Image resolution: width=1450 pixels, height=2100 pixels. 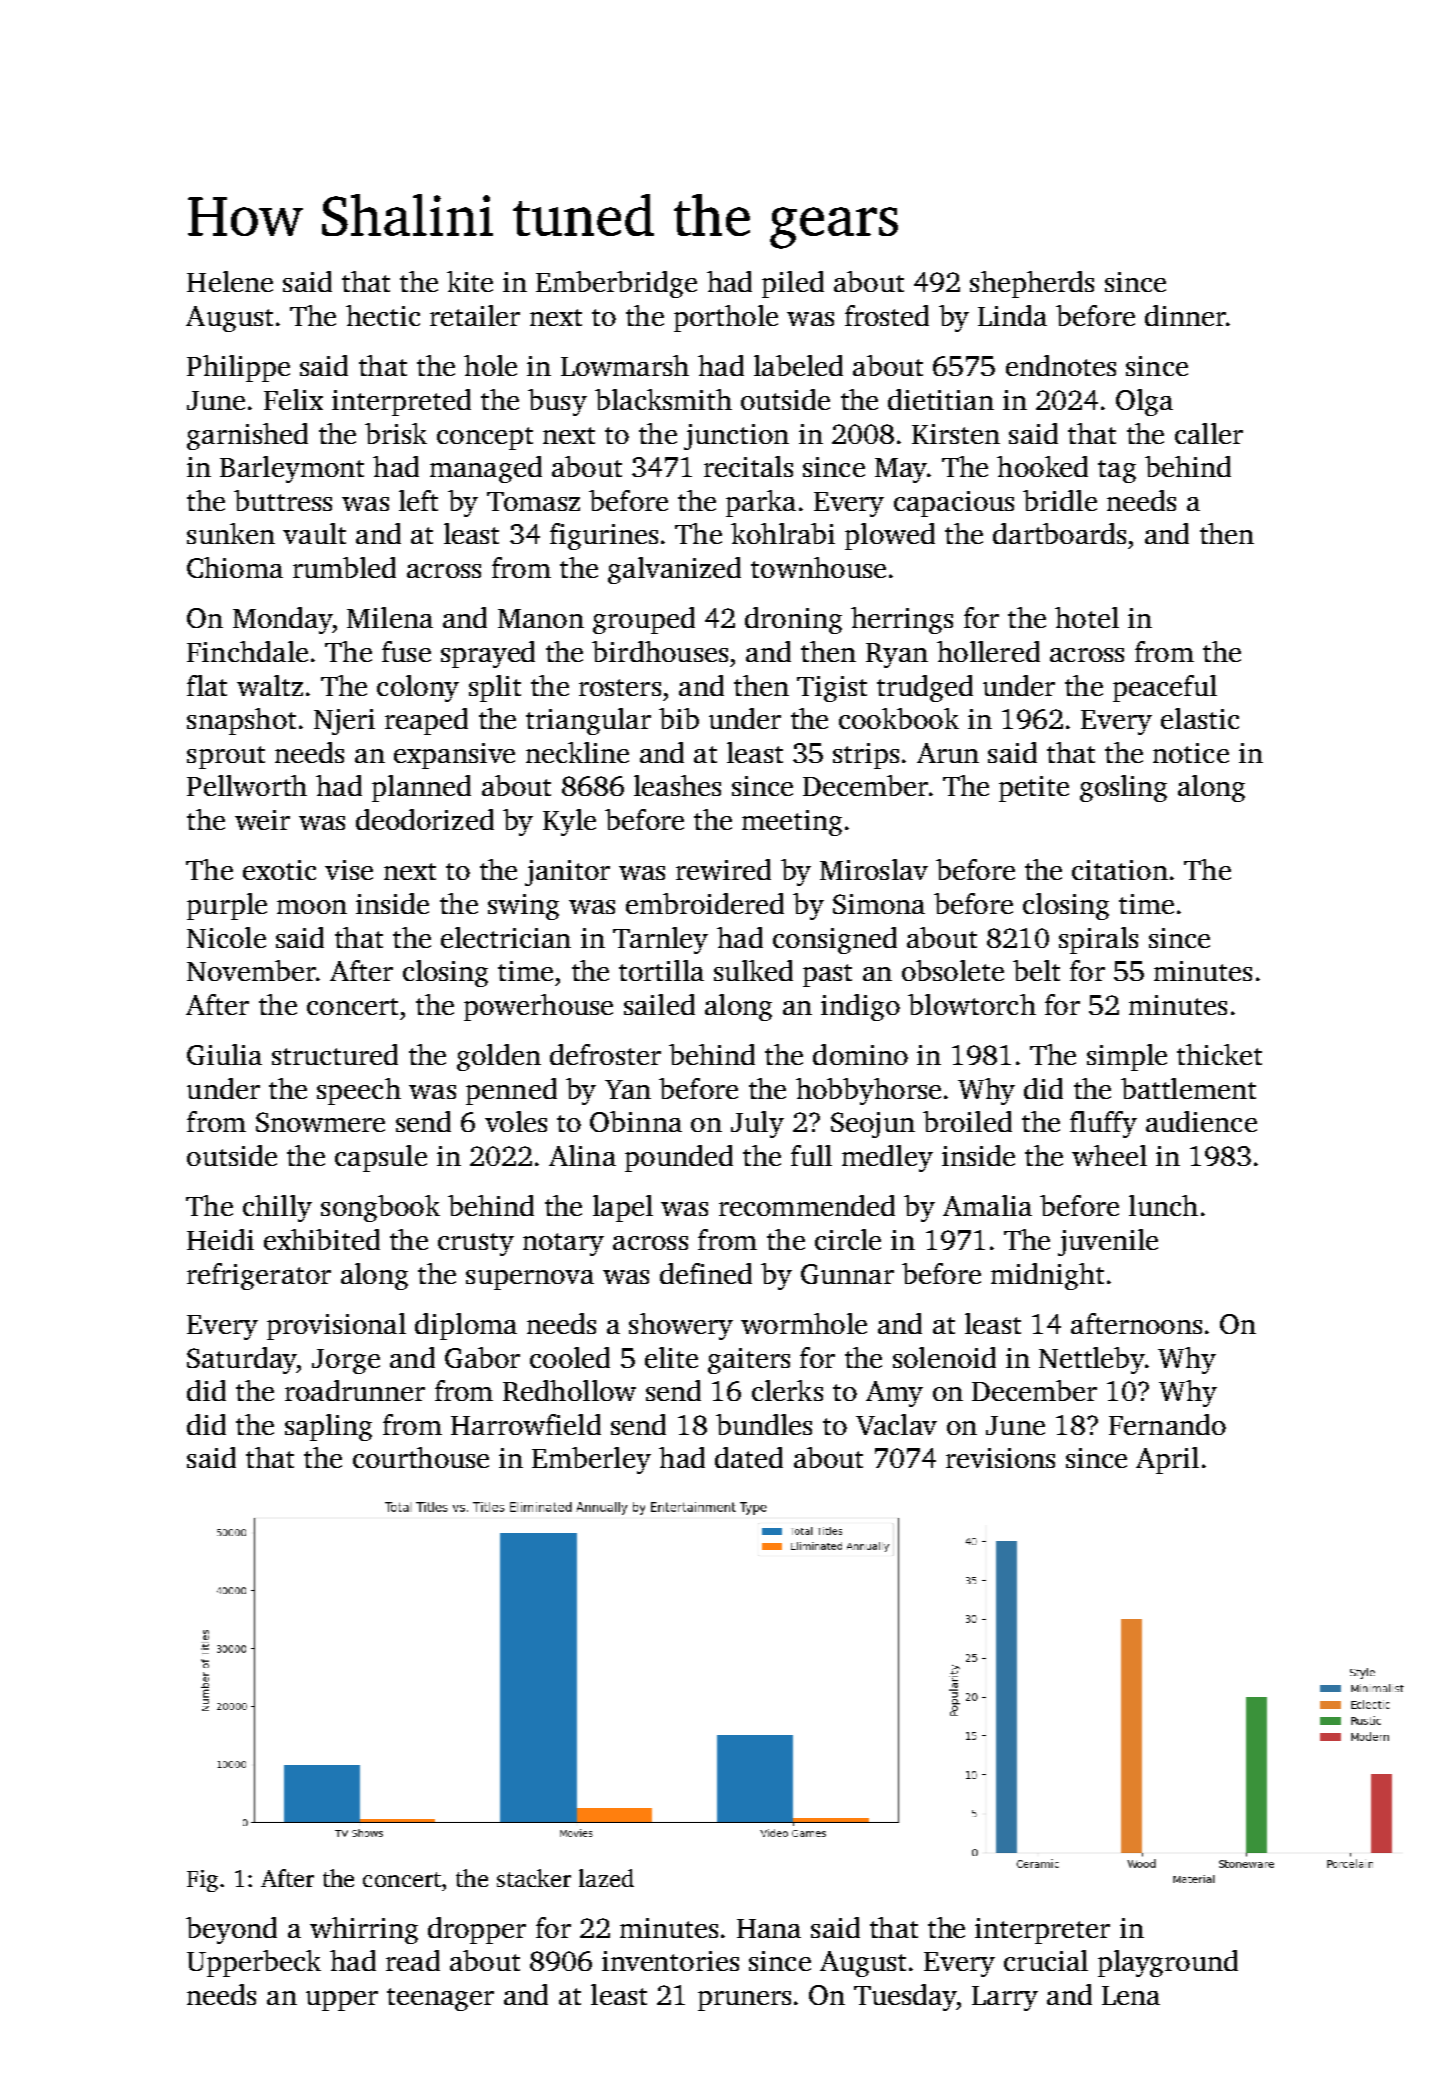 What do you see at coordinates (616, 284) in the image?
I see `Emberbridge` at bounding box center [616, 284].
